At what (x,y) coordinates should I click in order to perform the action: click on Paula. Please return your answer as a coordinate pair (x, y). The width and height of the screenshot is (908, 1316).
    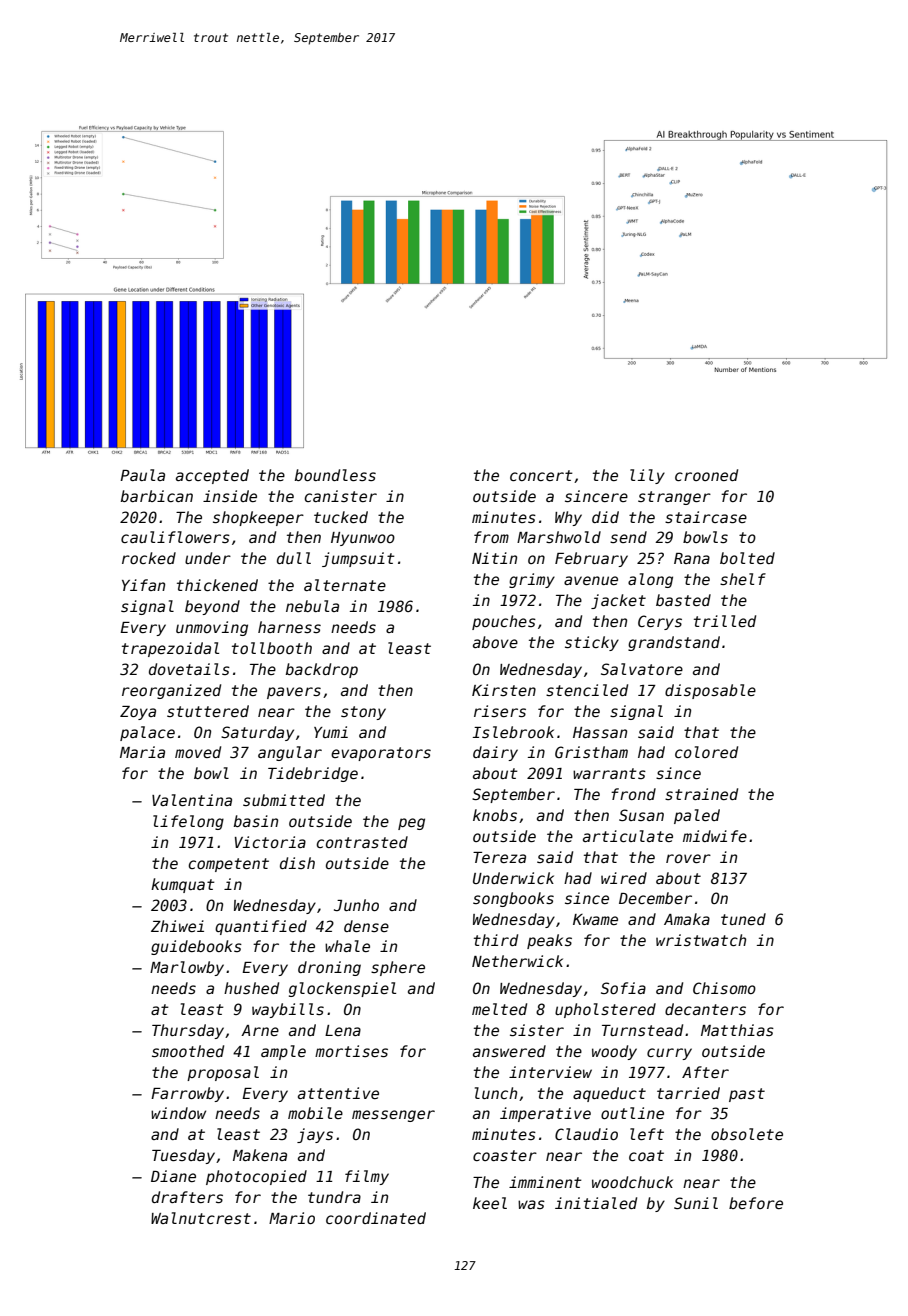
    Looking at the image, I should click on (142, 475).
